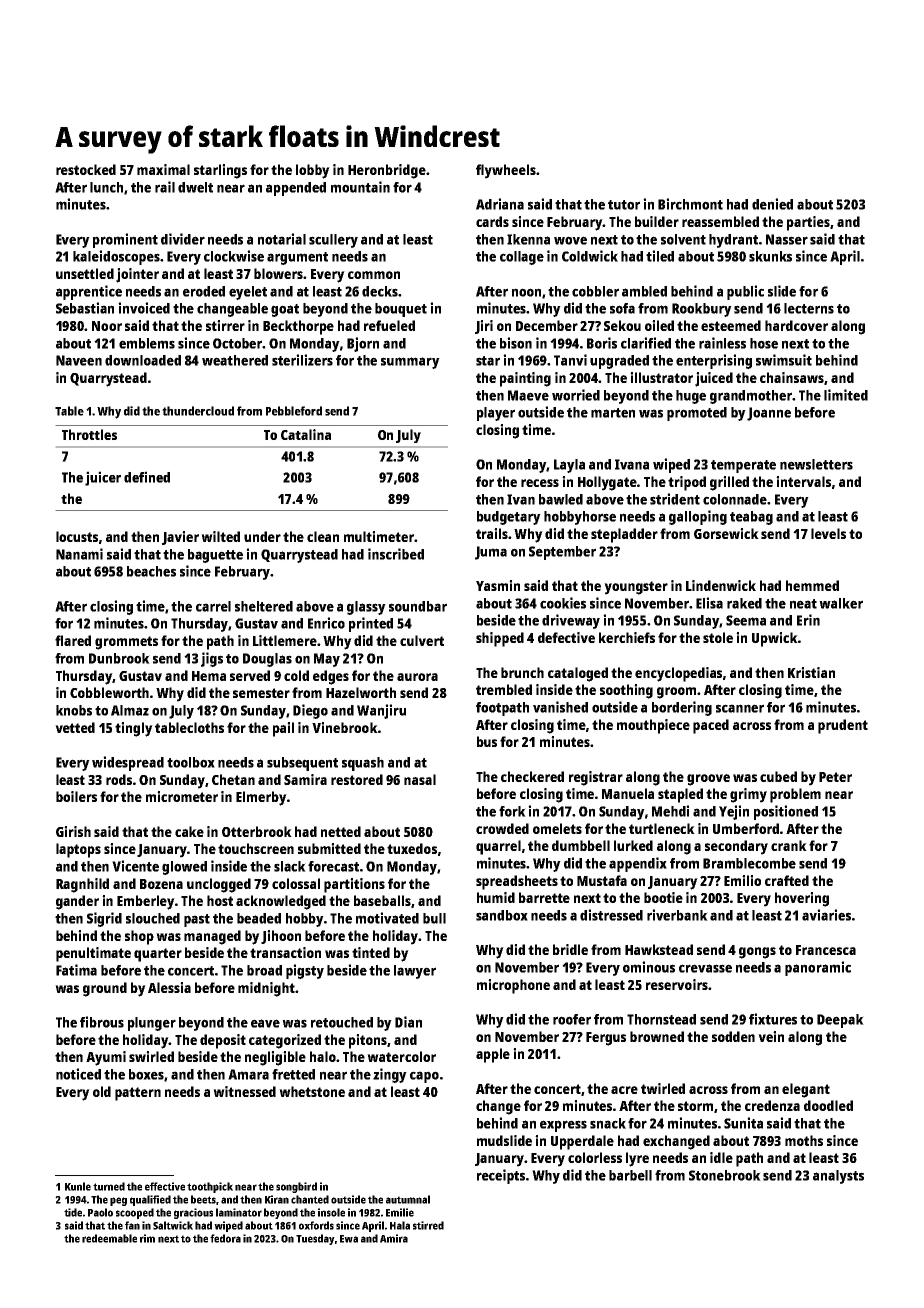 This page has height=1308, width=924. What do you see at coordinates (73, 831) in the page?
I see `Girish` at bounding box center [73, 831].
